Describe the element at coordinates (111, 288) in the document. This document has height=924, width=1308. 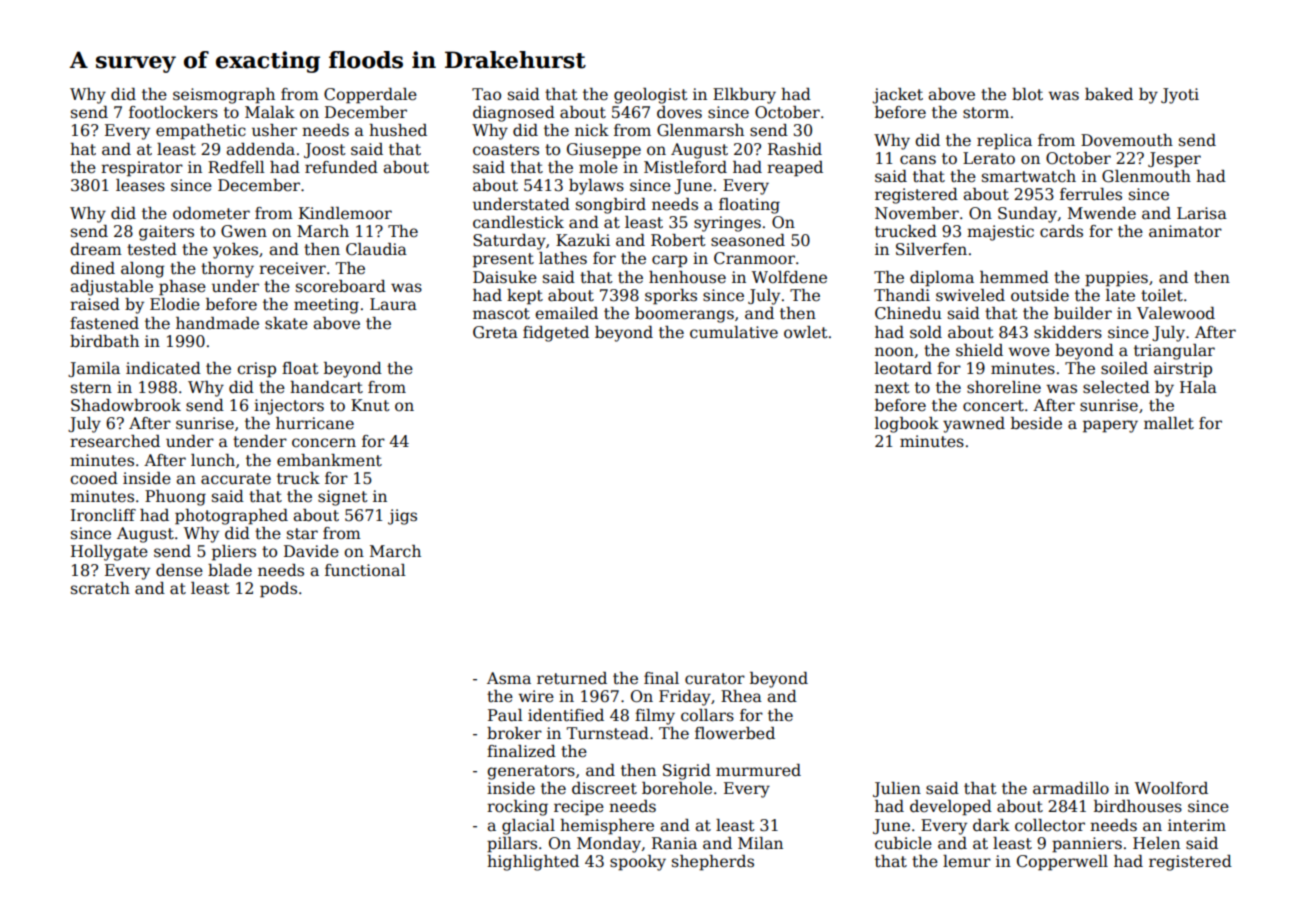
I see `adjustable` at that location.
